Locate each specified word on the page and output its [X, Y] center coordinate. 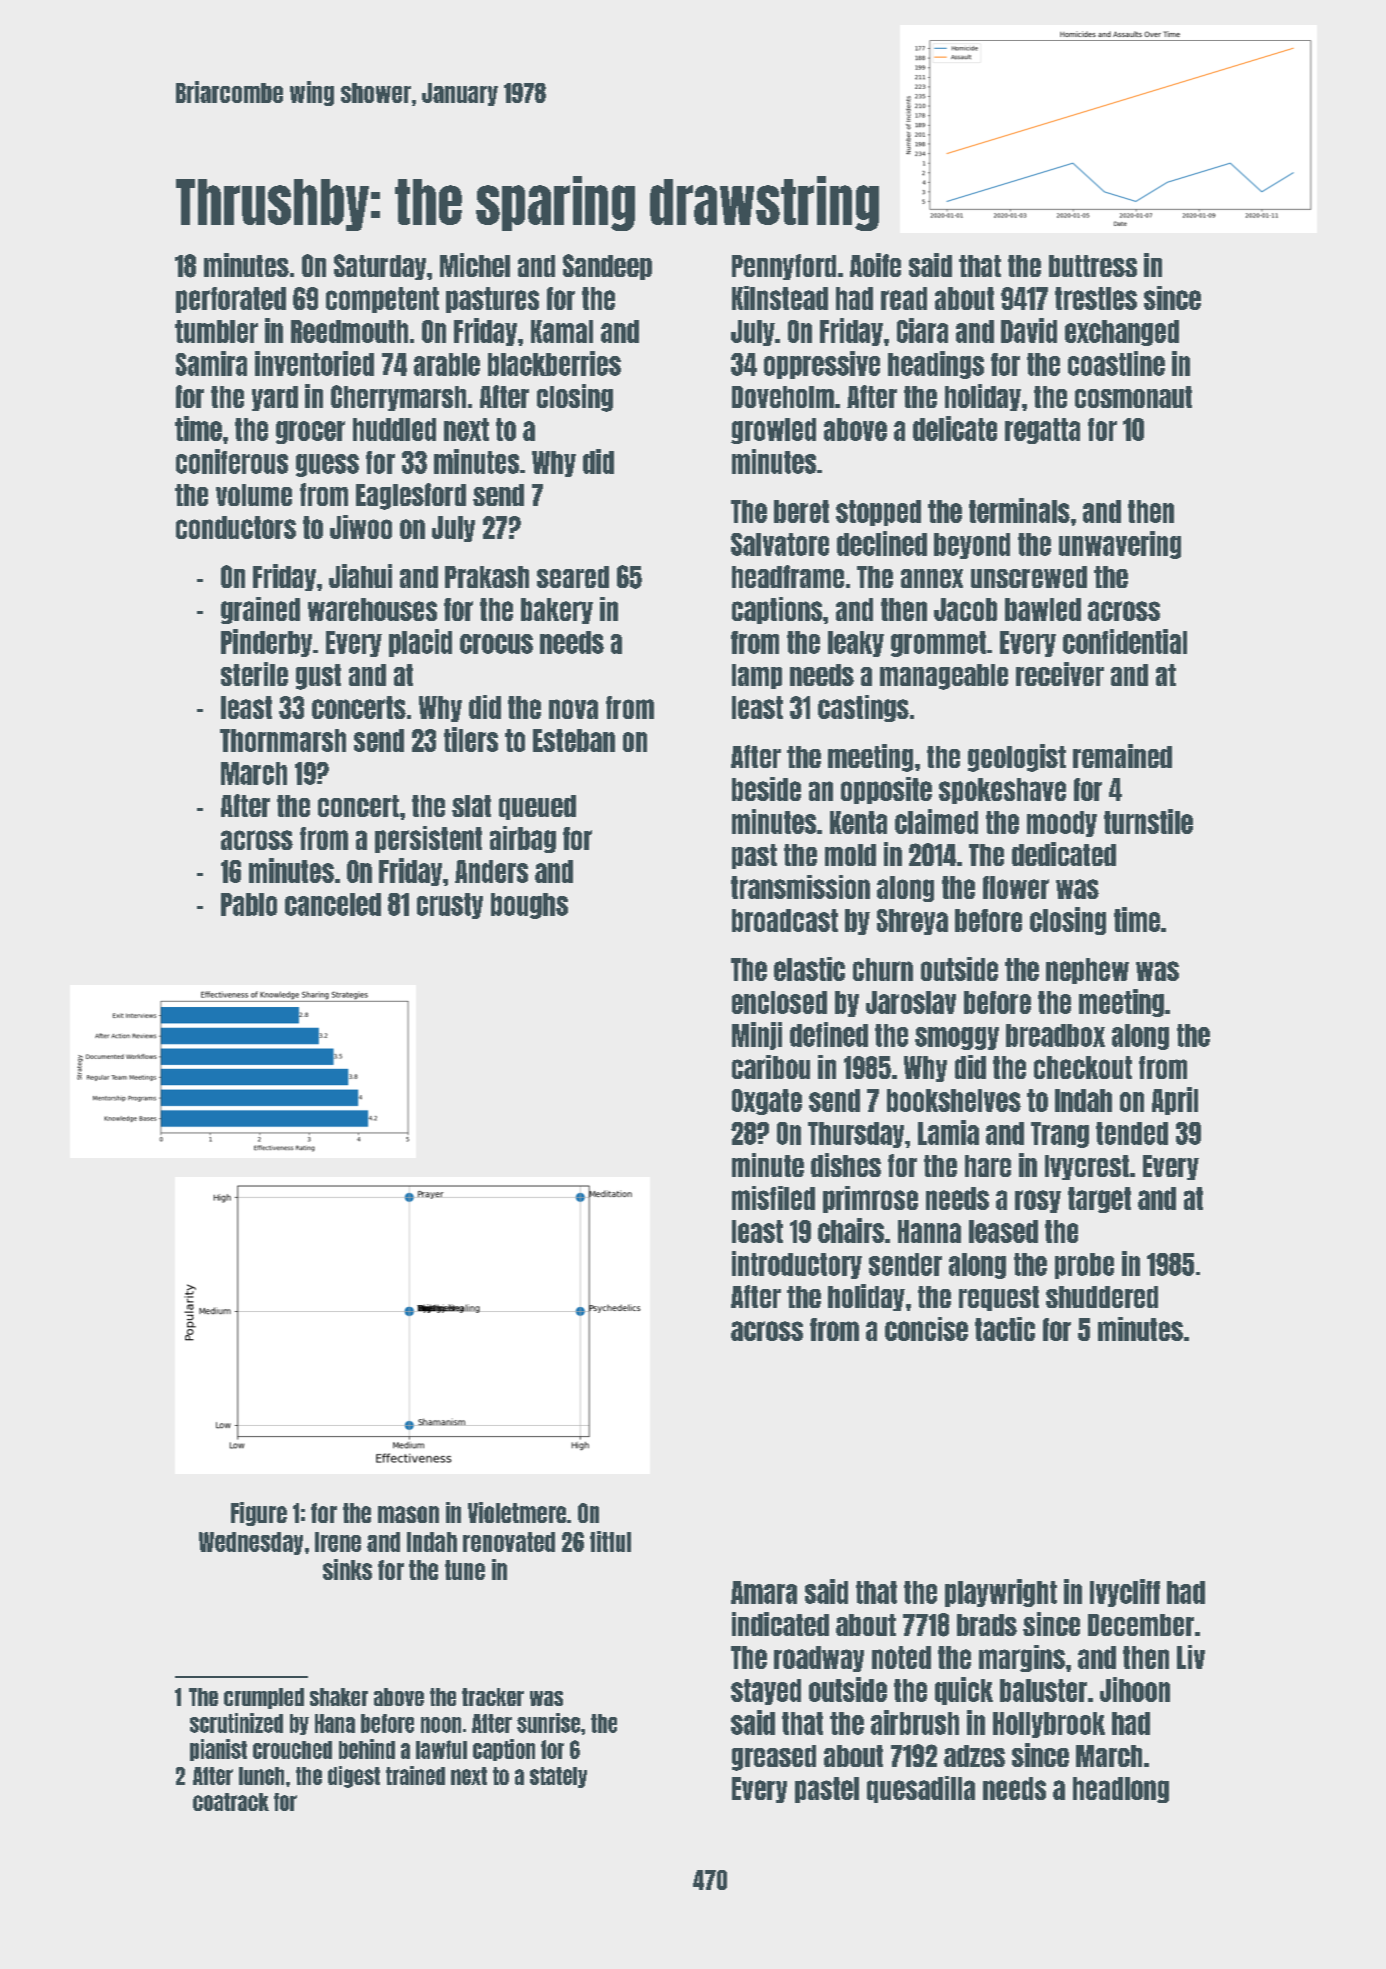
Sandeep [607, 267]
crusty [450, 906]
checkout [1083, 1067]
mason [408, 1514]
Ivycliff [1125, 1593]
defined [829, 1034]
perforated [231, 300]
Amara [764, 1592]
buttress [1093, 266]
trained [415, 1775]
